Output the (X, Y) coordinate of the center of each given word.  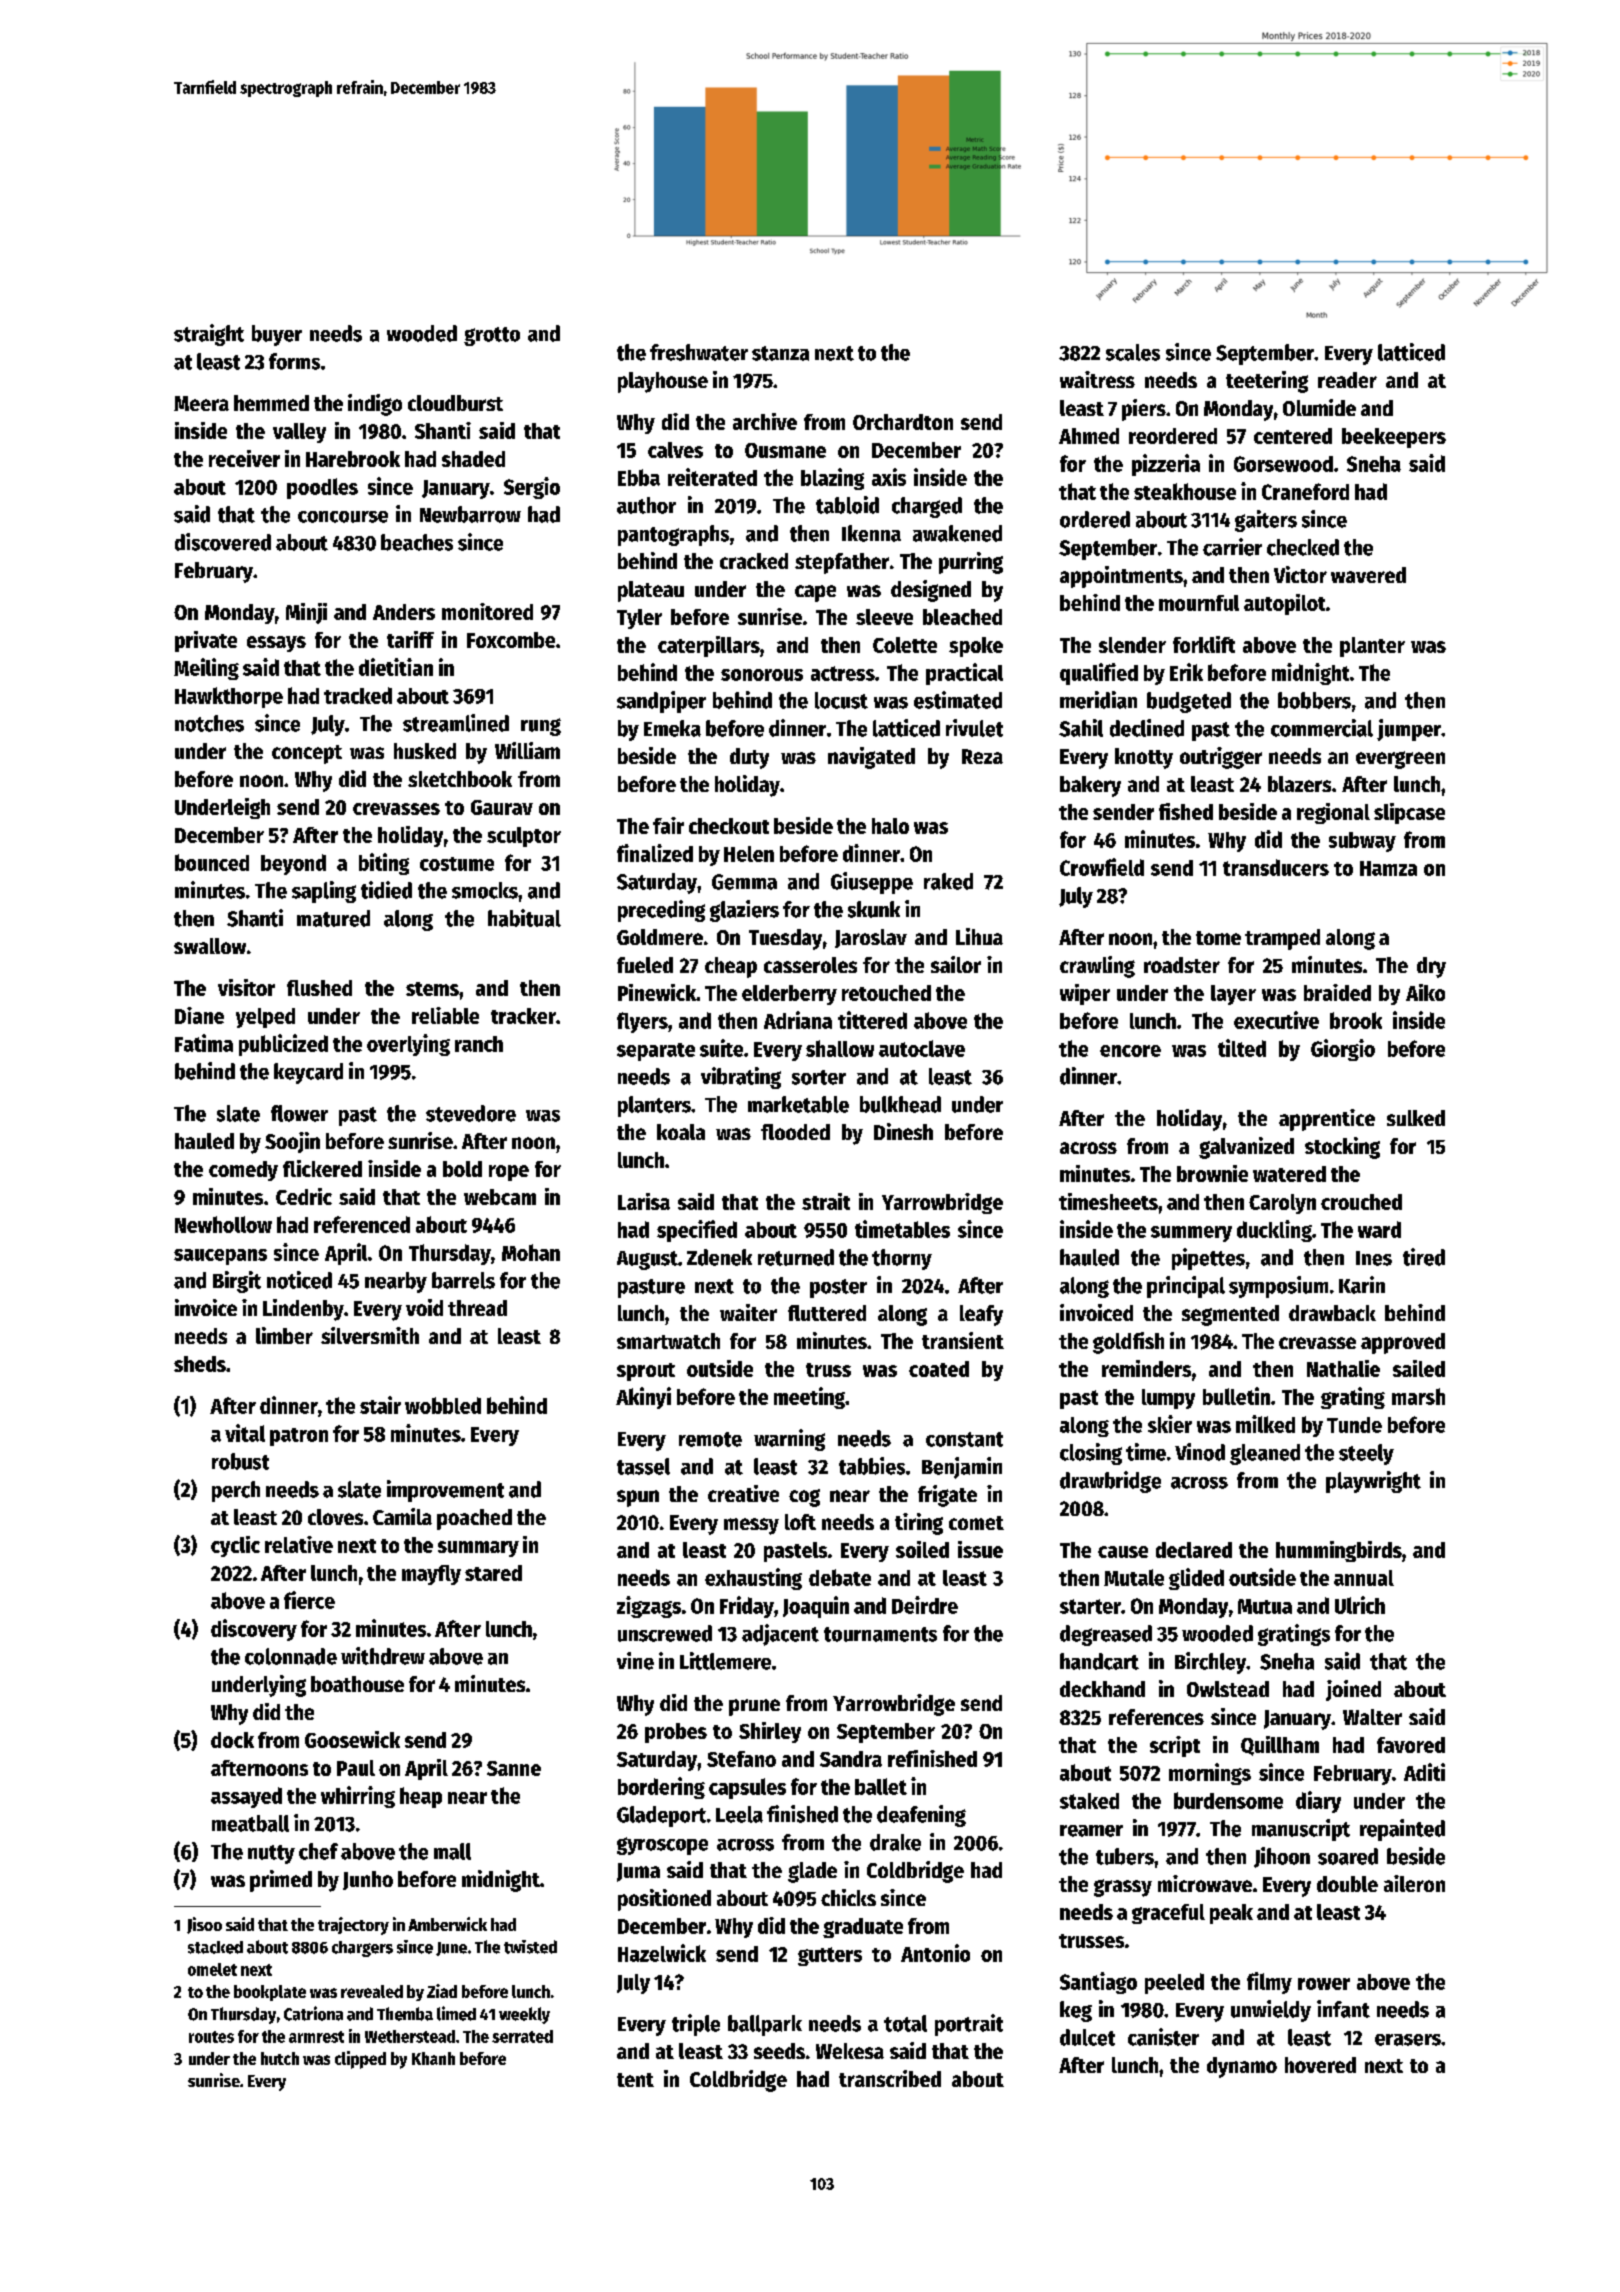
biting (384, 864)
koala (681, 1132)
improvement (445, 1491)
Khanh (433, 2058)
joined (1353, 1690)
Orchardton (903, 422)
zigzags (649, 1607)
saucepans (220, 1257)
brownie (1212, 1173)
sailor (956, 964)
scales (1133, 352)
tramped (1282, 939)
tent (635, 2080)
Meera (201, 403)
